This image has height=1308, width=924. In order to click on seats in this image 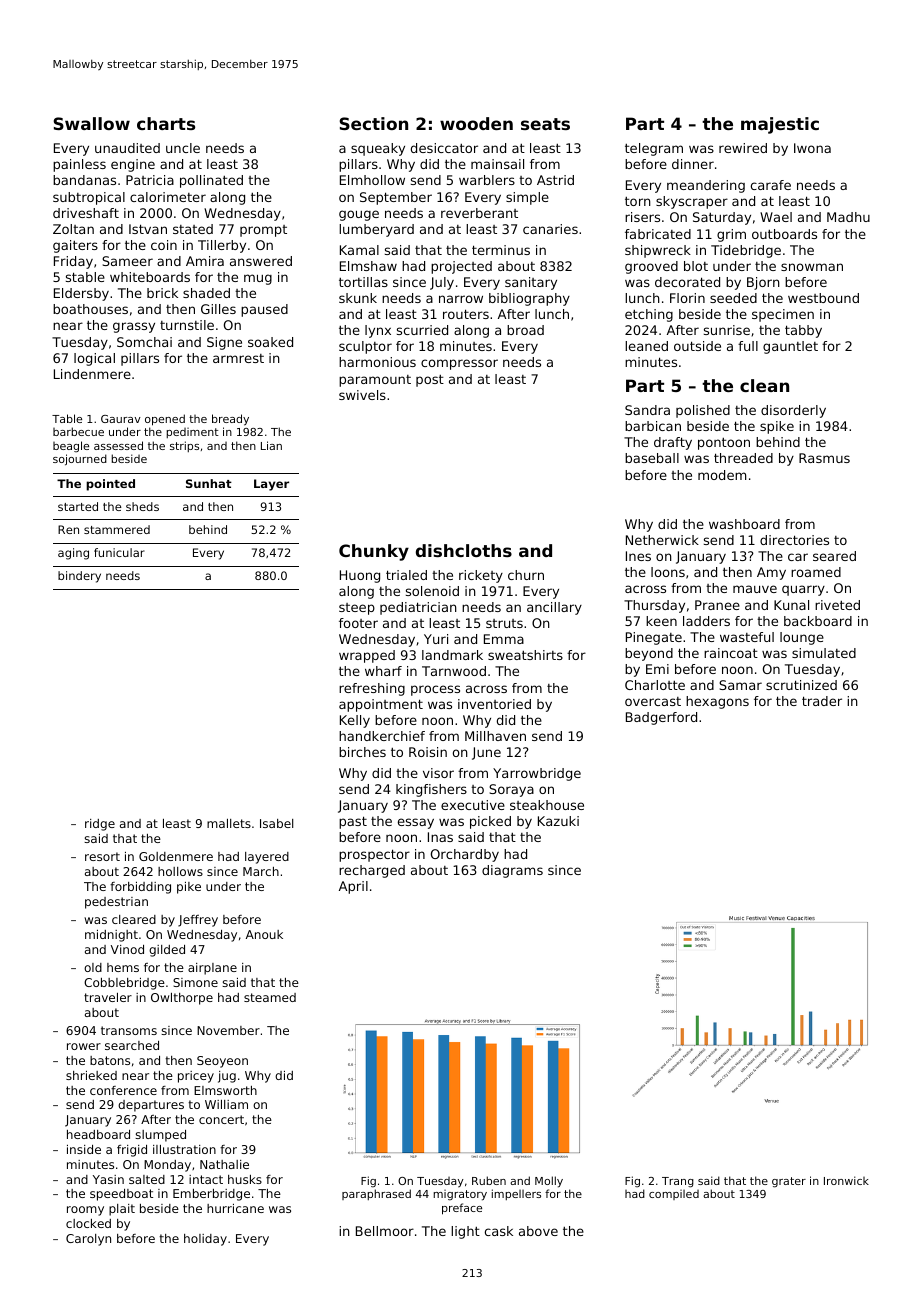, I will do `click(545, 124)`.
